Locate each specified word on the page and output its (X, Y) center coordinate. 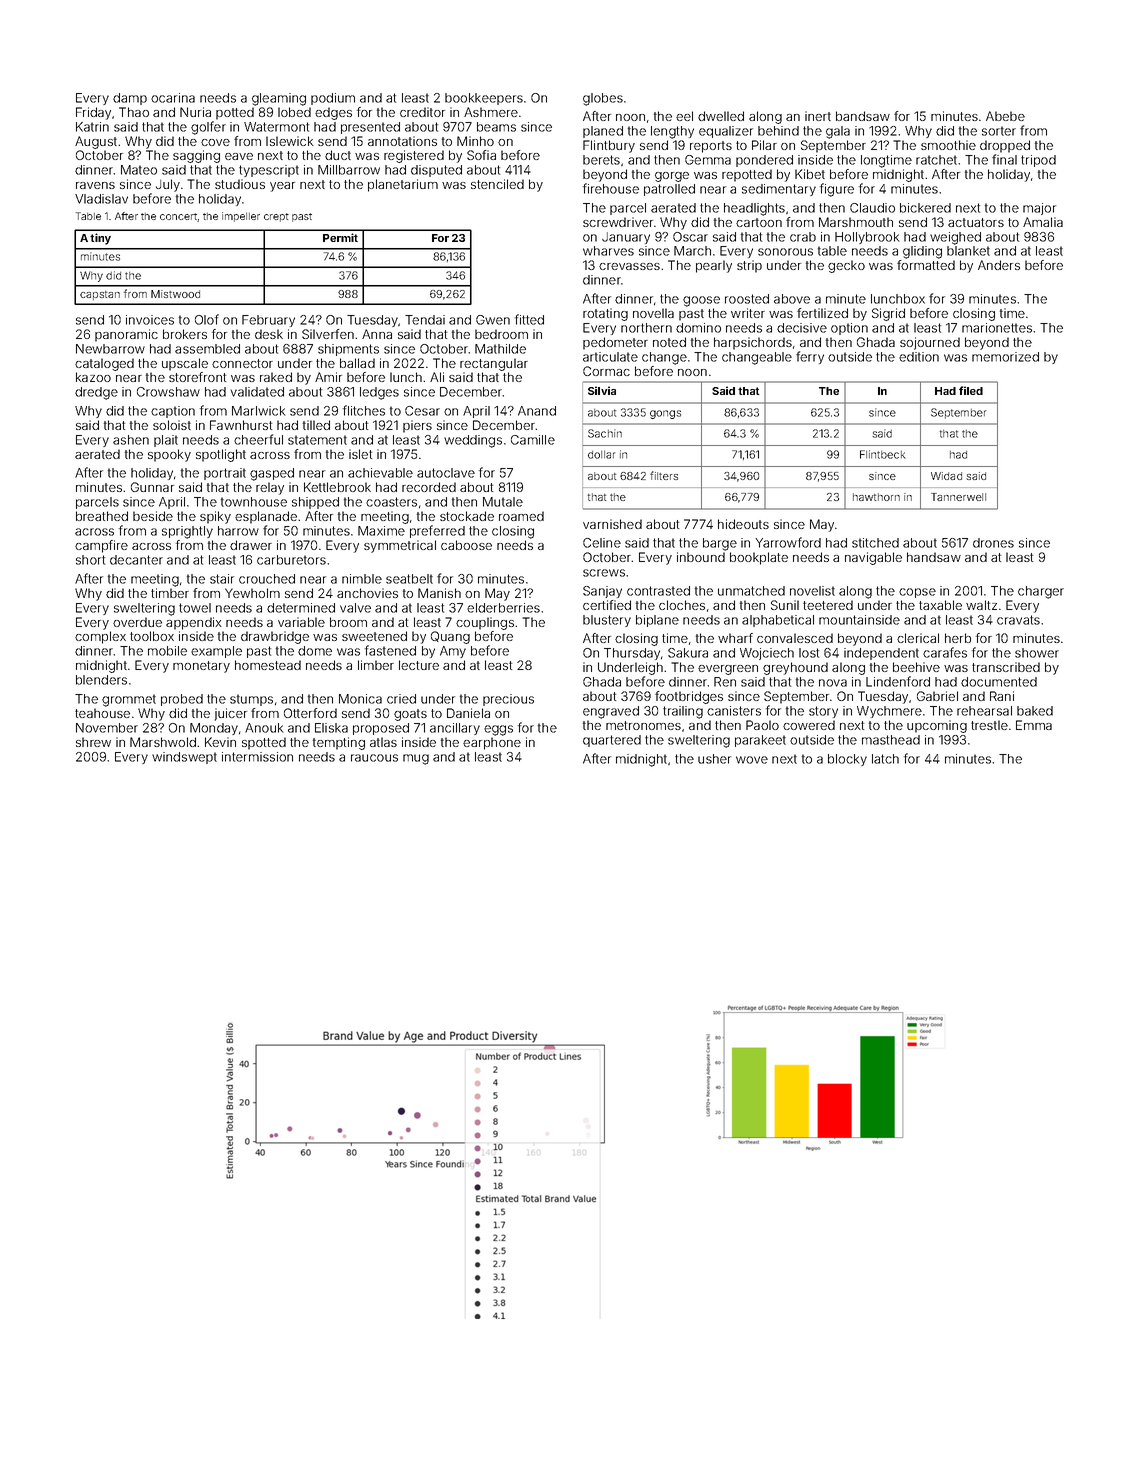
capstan (100, 295)
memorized (1005, 357)
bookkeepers (484, 99)
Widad (946, 476)
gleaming (279, 99)
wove (752, 760)
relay (270, 488)
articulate (610, 357)
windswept (184, 758)
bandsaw (863, 116)
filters (664, 475)
